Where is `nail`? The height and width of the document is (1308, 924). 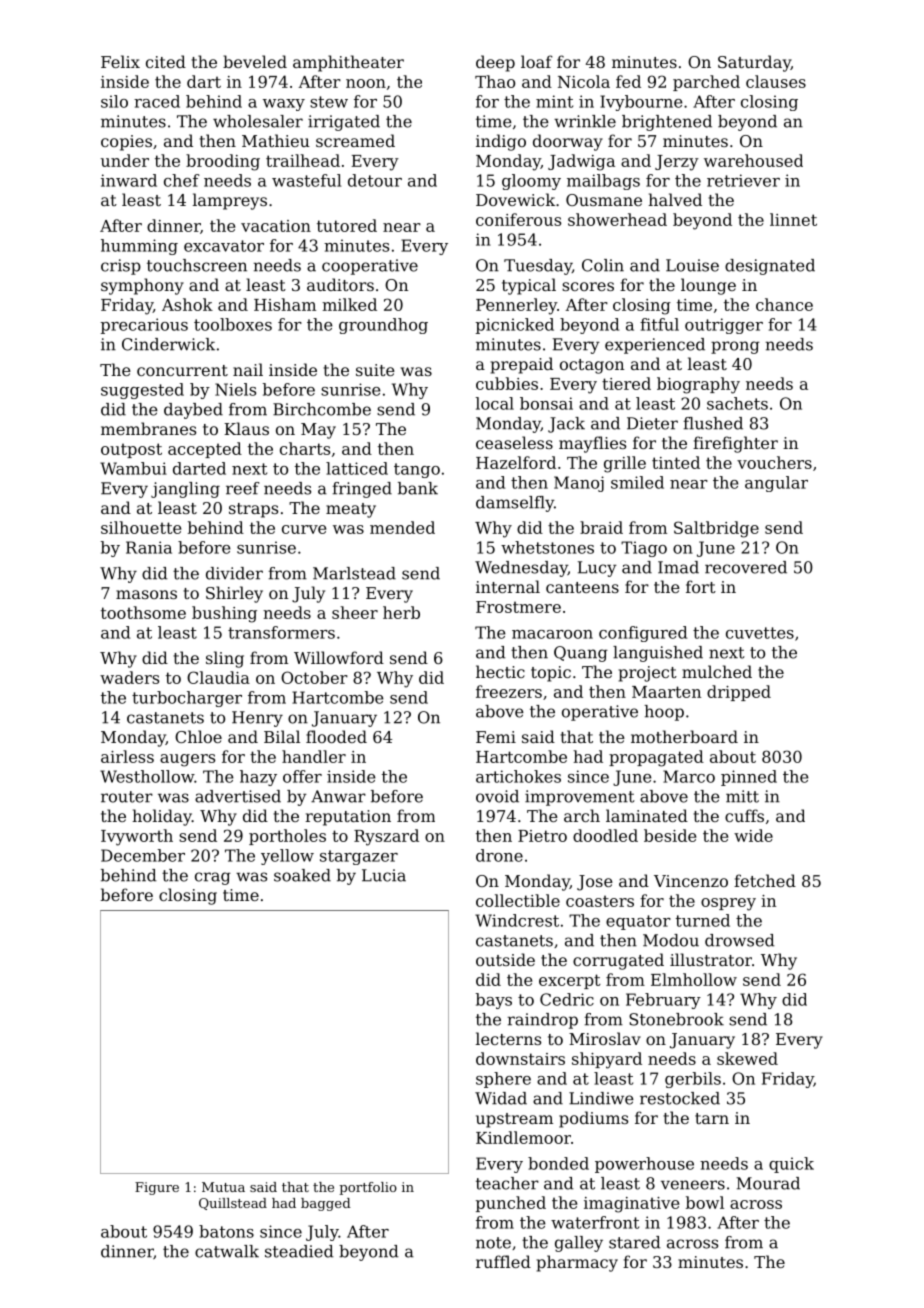
nail is located at coordinates (248, 369).
